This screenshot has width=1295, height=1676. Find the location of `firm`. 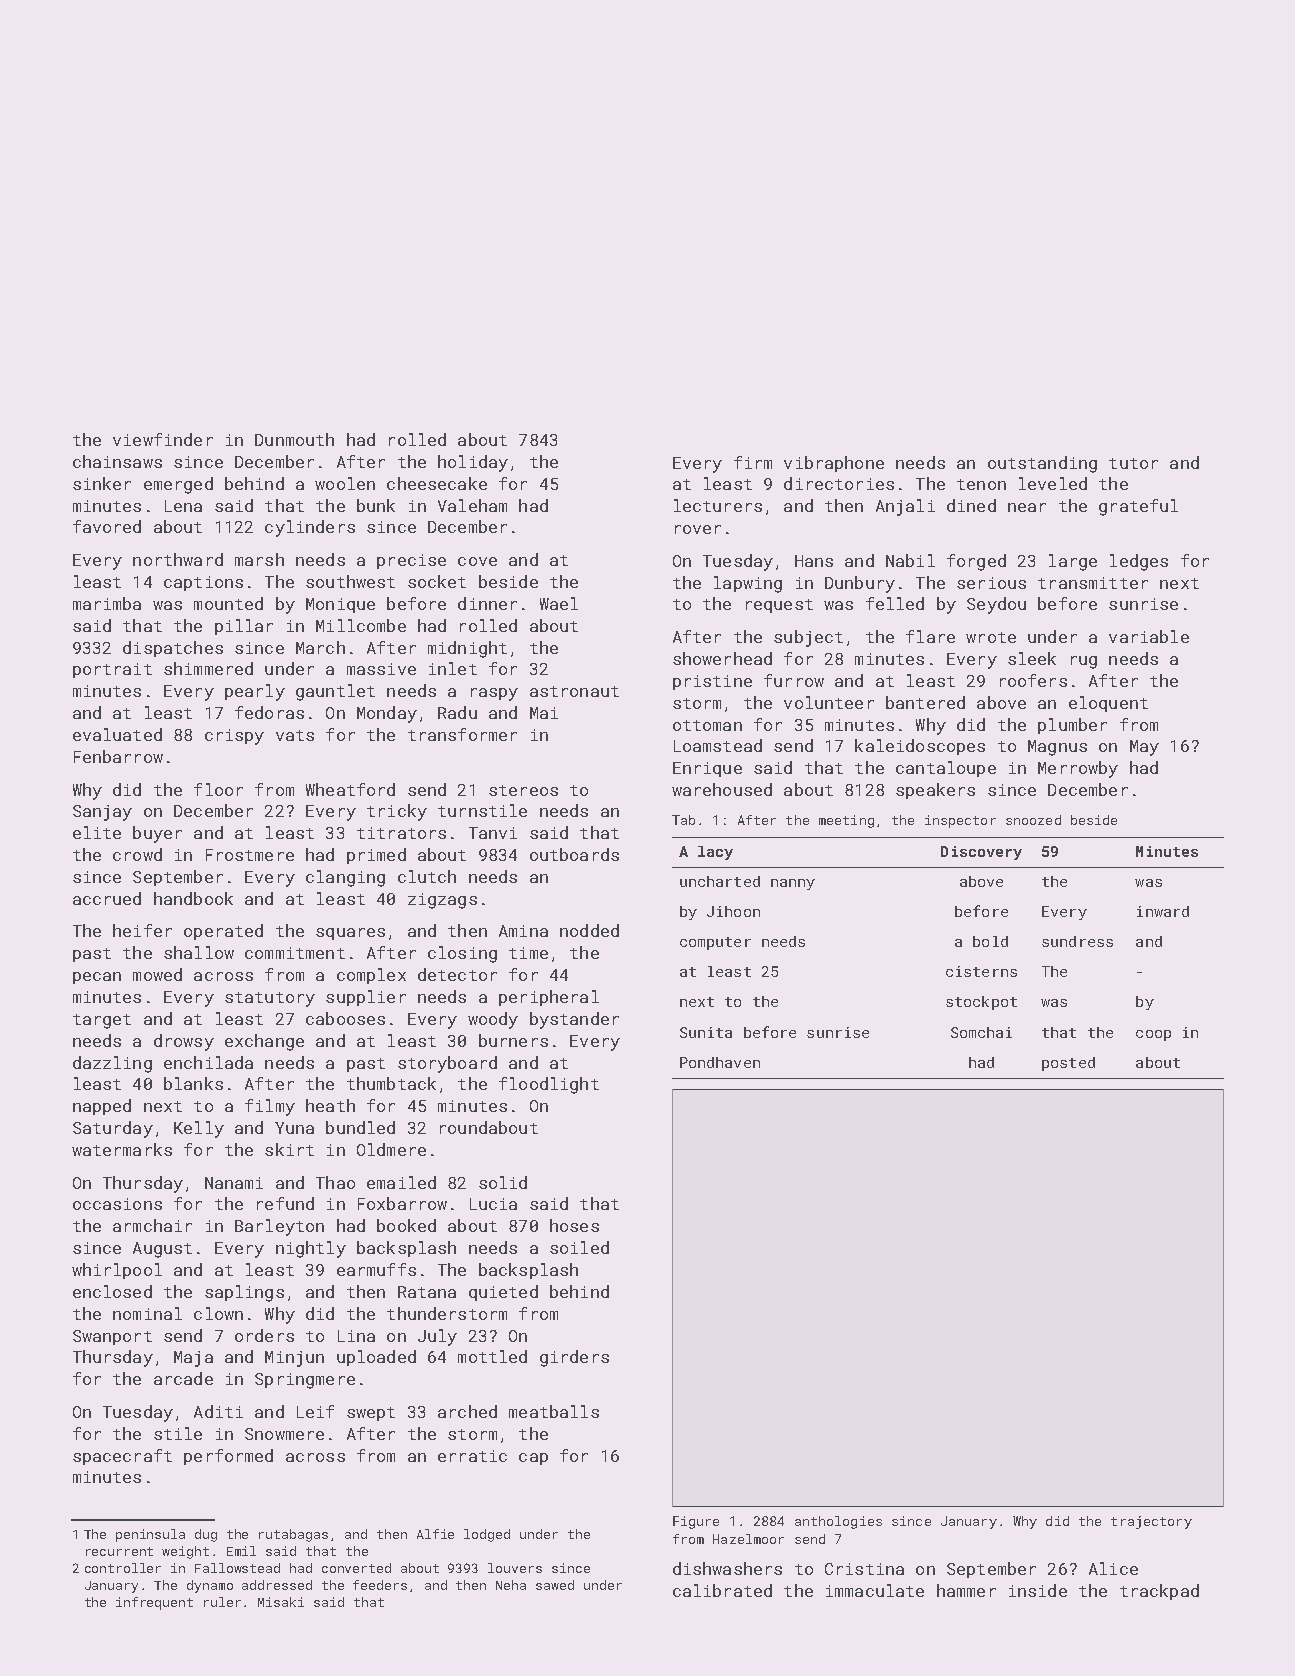

firm is located at coordinates (753, 462).
